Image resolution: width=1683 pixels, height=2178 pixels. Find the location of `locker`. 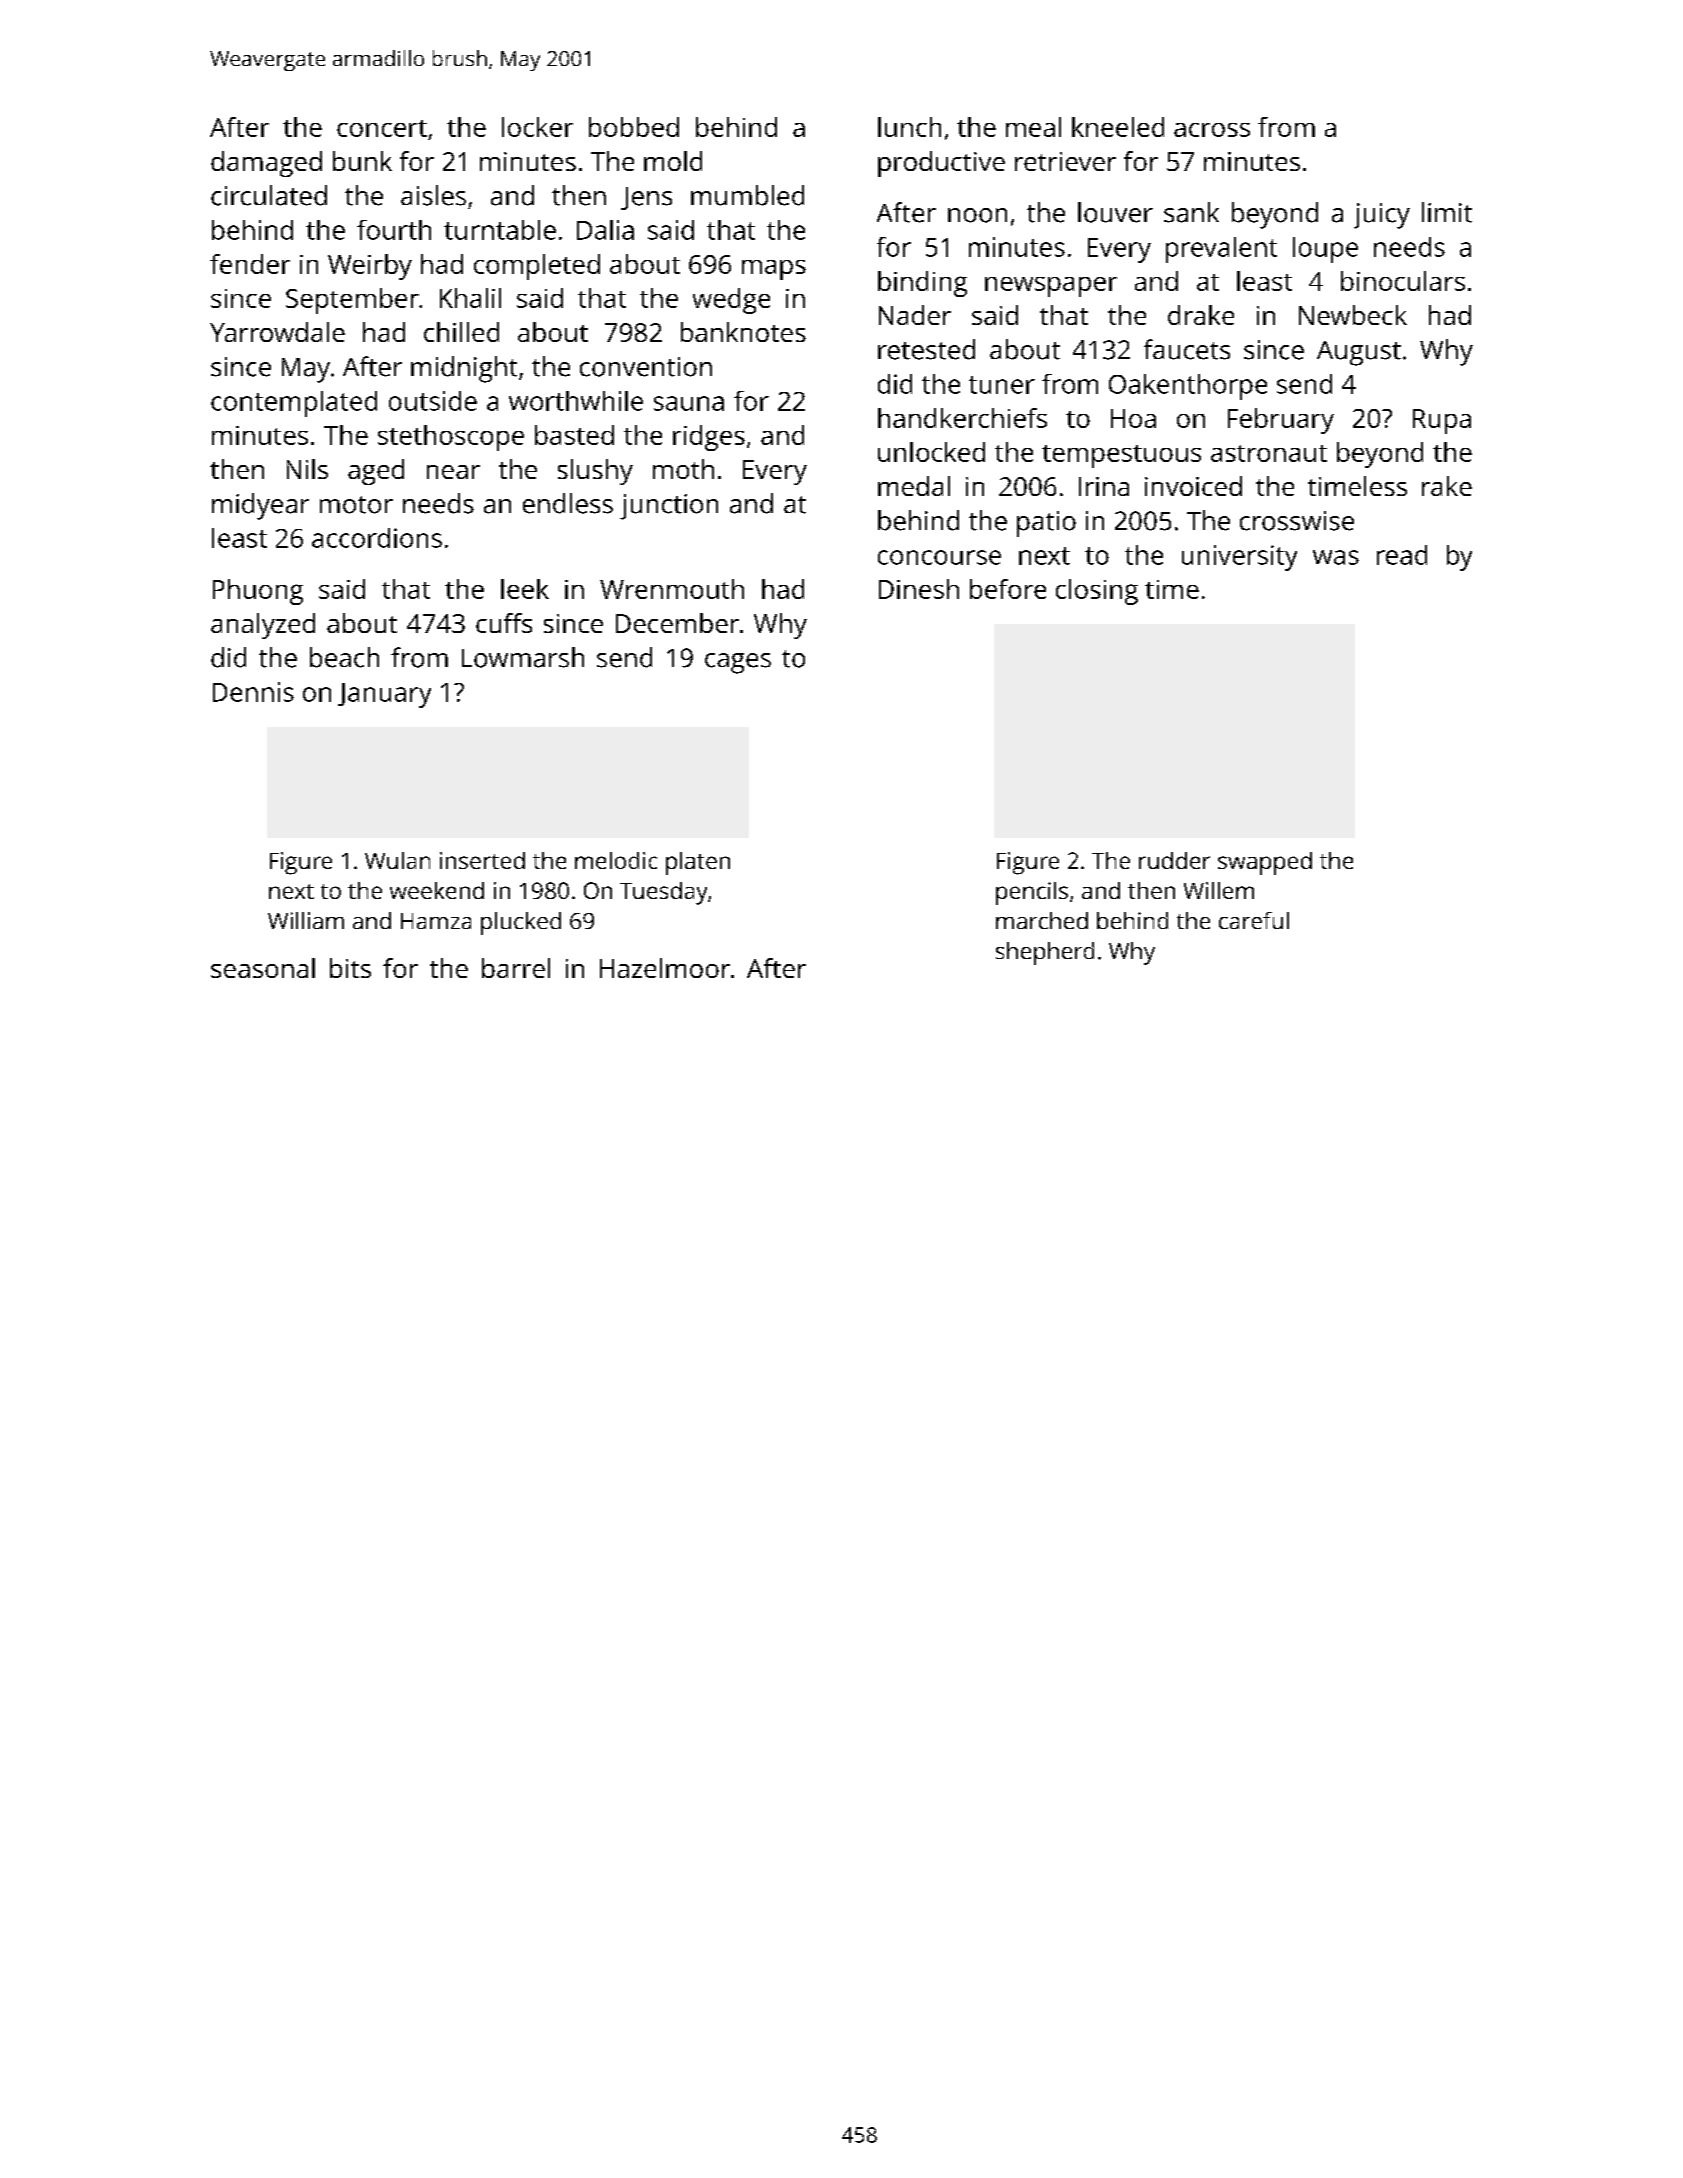

locker is located at coordinates (537, 127).
